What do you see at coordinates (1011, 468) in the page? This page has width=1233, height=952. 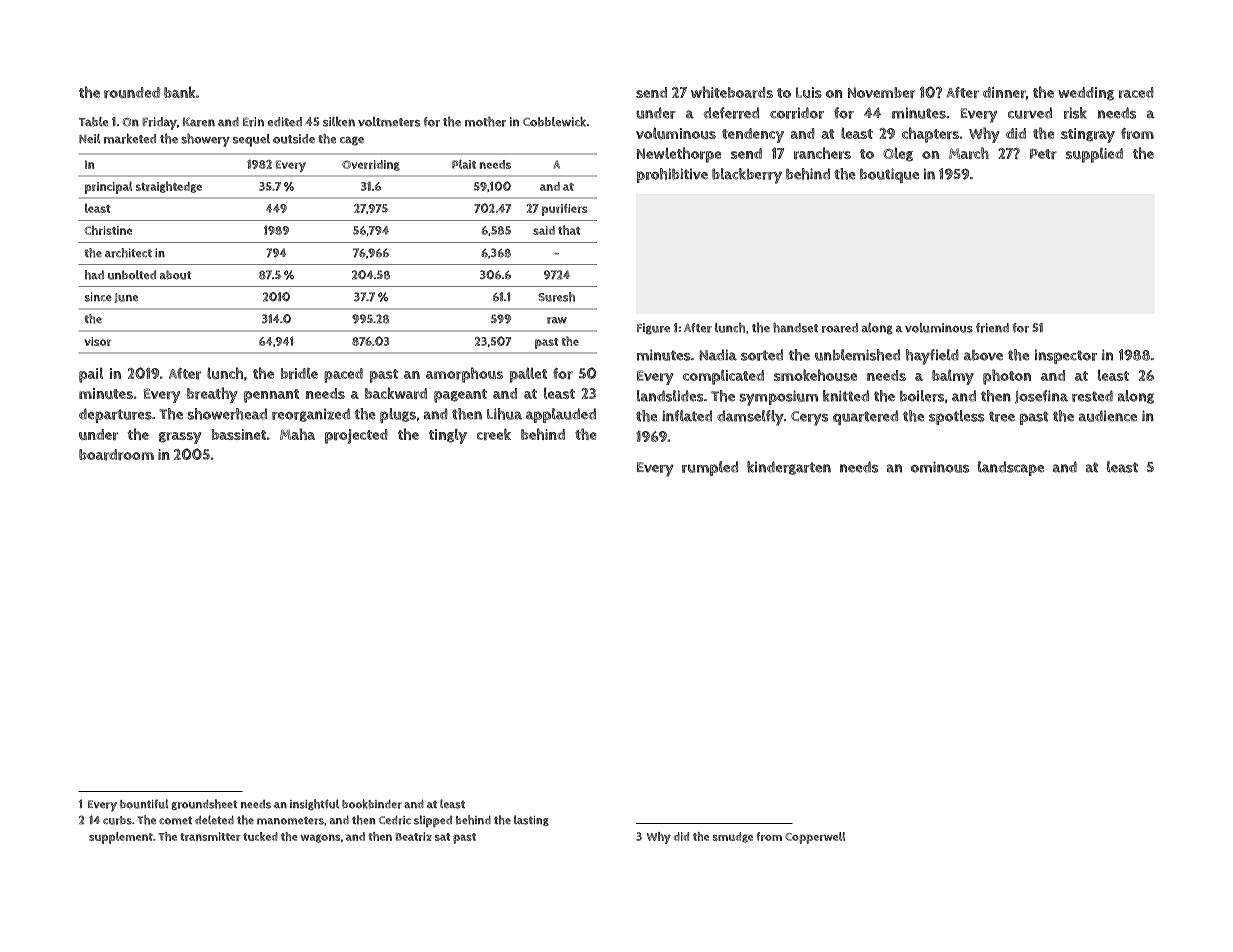 I see `landscape` at bounding box center [1011, 468].
